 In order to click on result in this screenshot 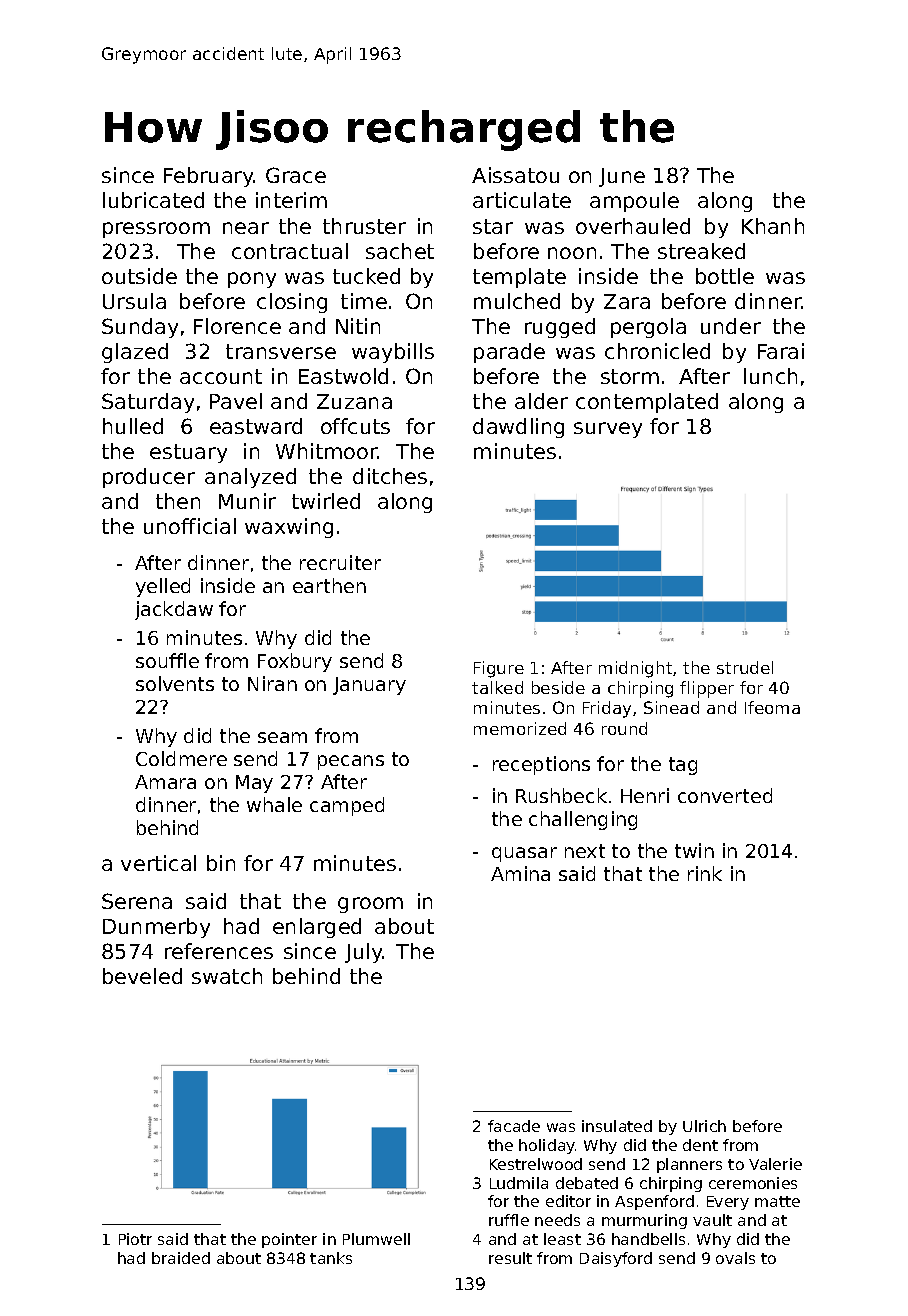, I will do `click(510, 1258)`.
